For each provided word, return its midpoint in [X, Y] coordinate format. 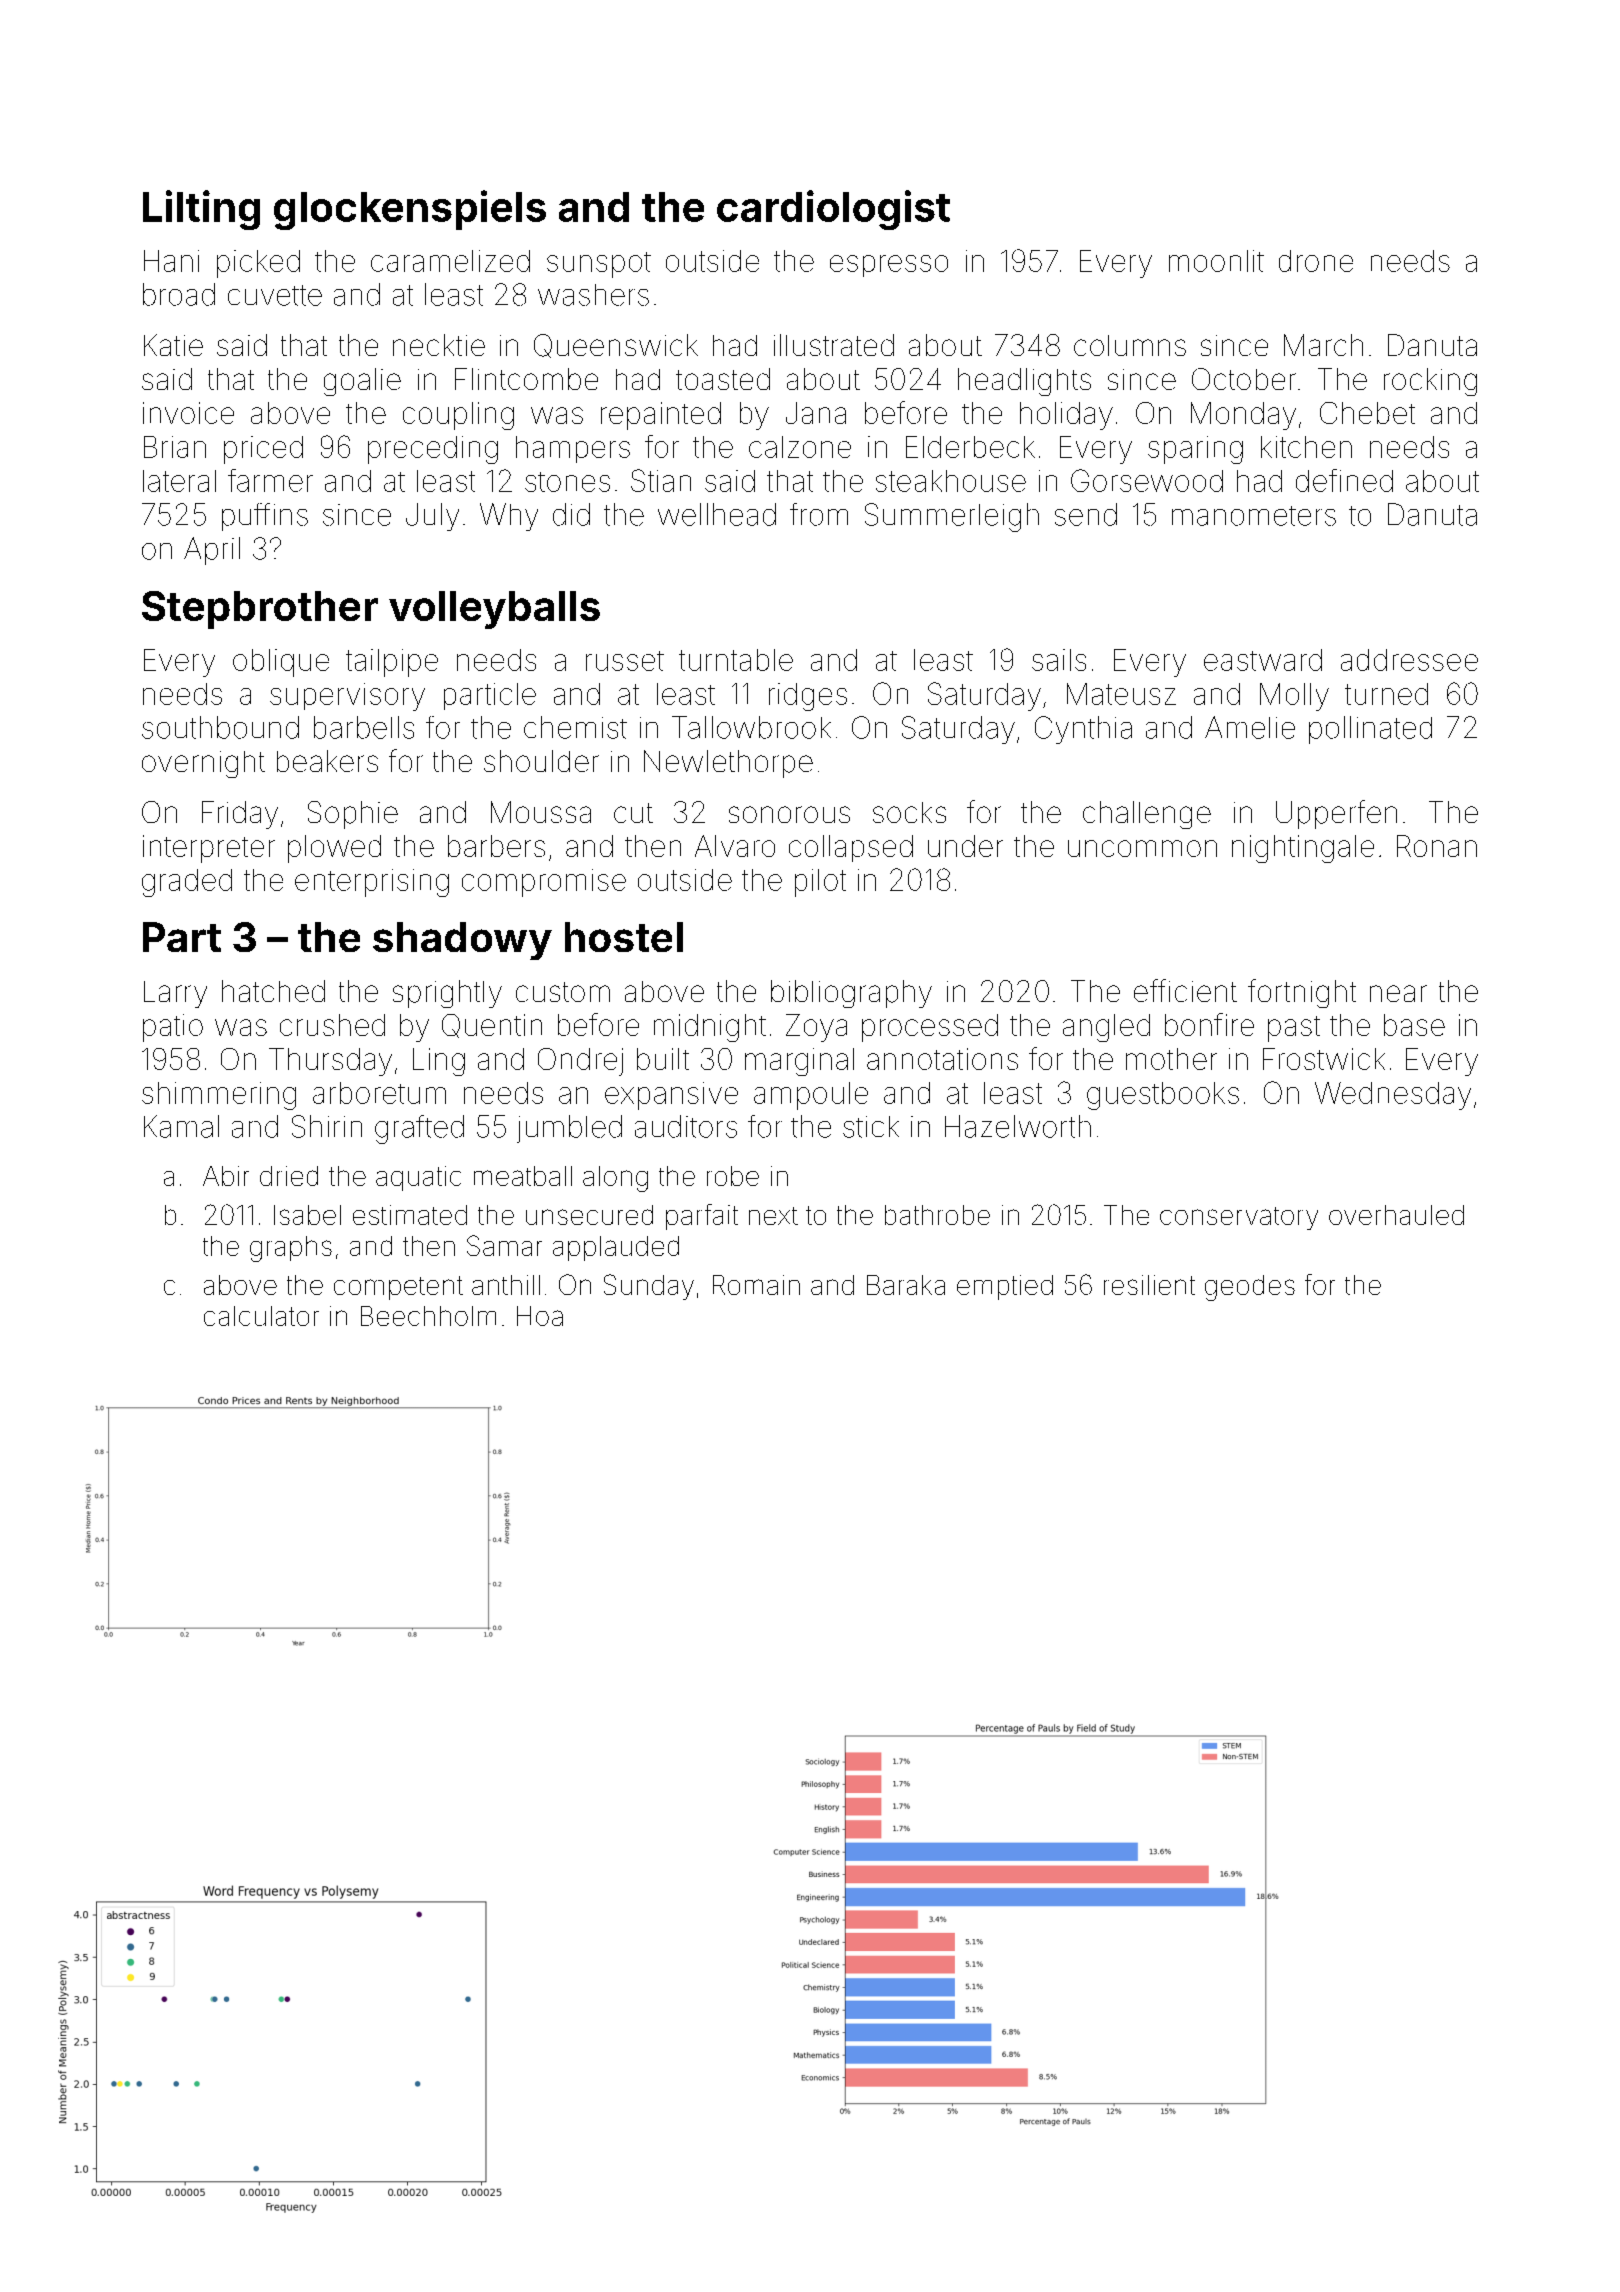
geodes [1250, 1288]
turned [1386, 694]
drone [1316, 261]
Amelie [1250, 727]
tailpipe [392, 663]
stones [567, 482]
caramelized [450, 261]
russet [625, 661]
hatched [273, 991]
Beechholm [428, 1316]
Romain [756, 1285]
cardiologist [833, 210]
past [1294, 1029]
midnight [710, 1028]
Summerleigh [952, 517]
